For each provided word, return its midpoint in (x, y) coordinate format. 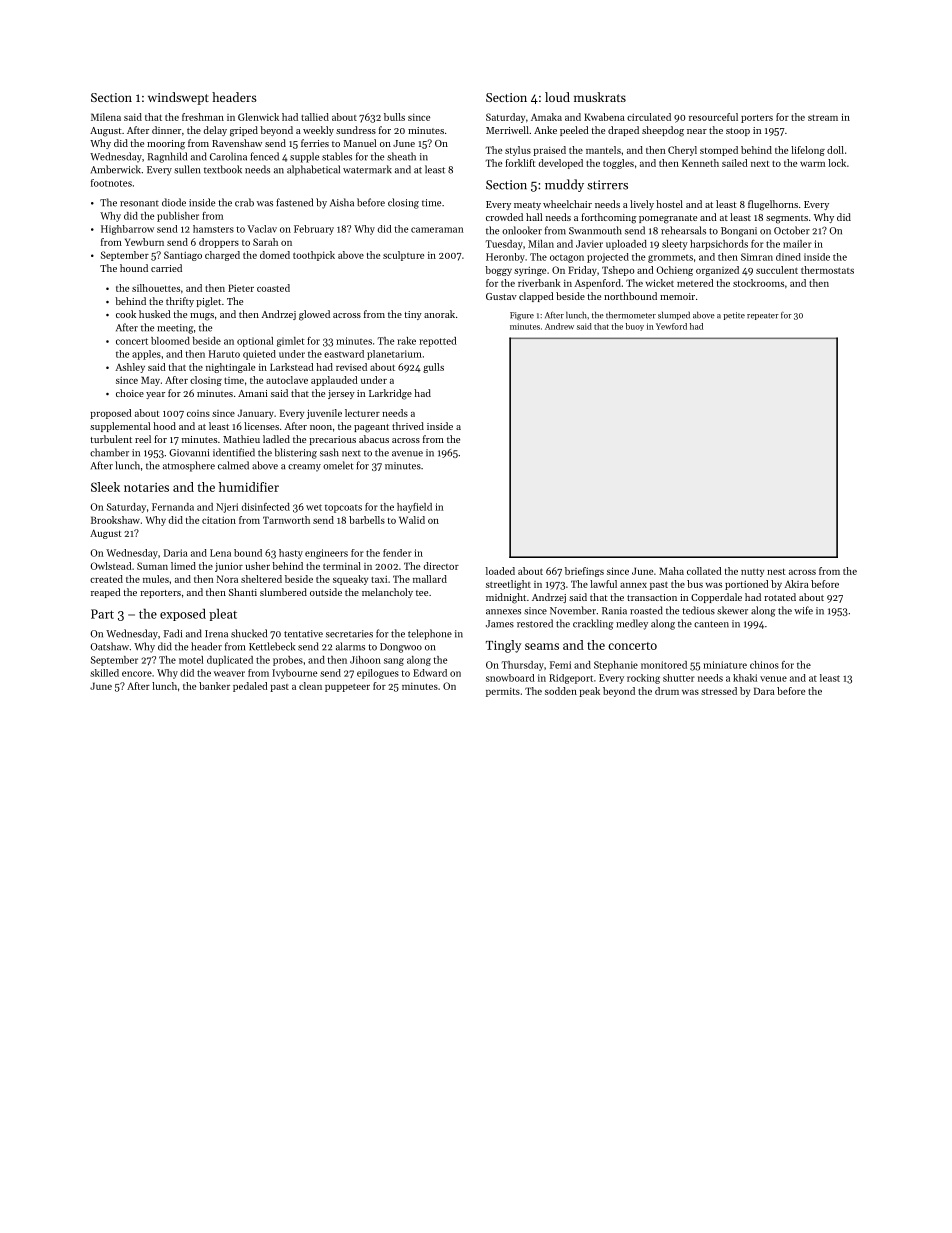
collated (704, 571)
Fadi (173, 633)
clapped (536, 297)
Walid (412, 520)
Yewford (671, 326)
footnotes (111, 183)
